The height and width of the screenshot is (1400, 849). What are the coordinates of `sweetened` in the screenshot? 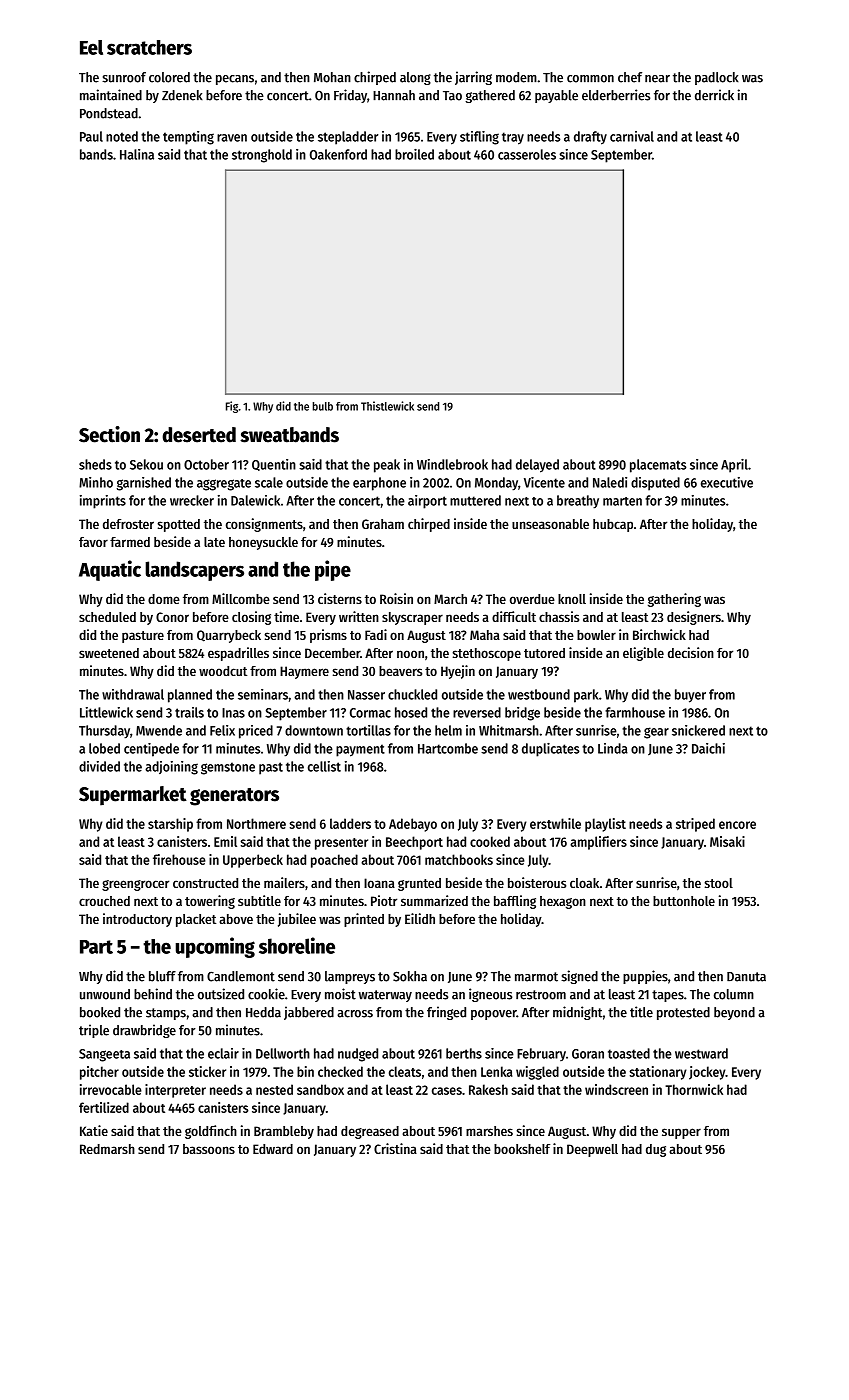 It's located at (109, 653).
